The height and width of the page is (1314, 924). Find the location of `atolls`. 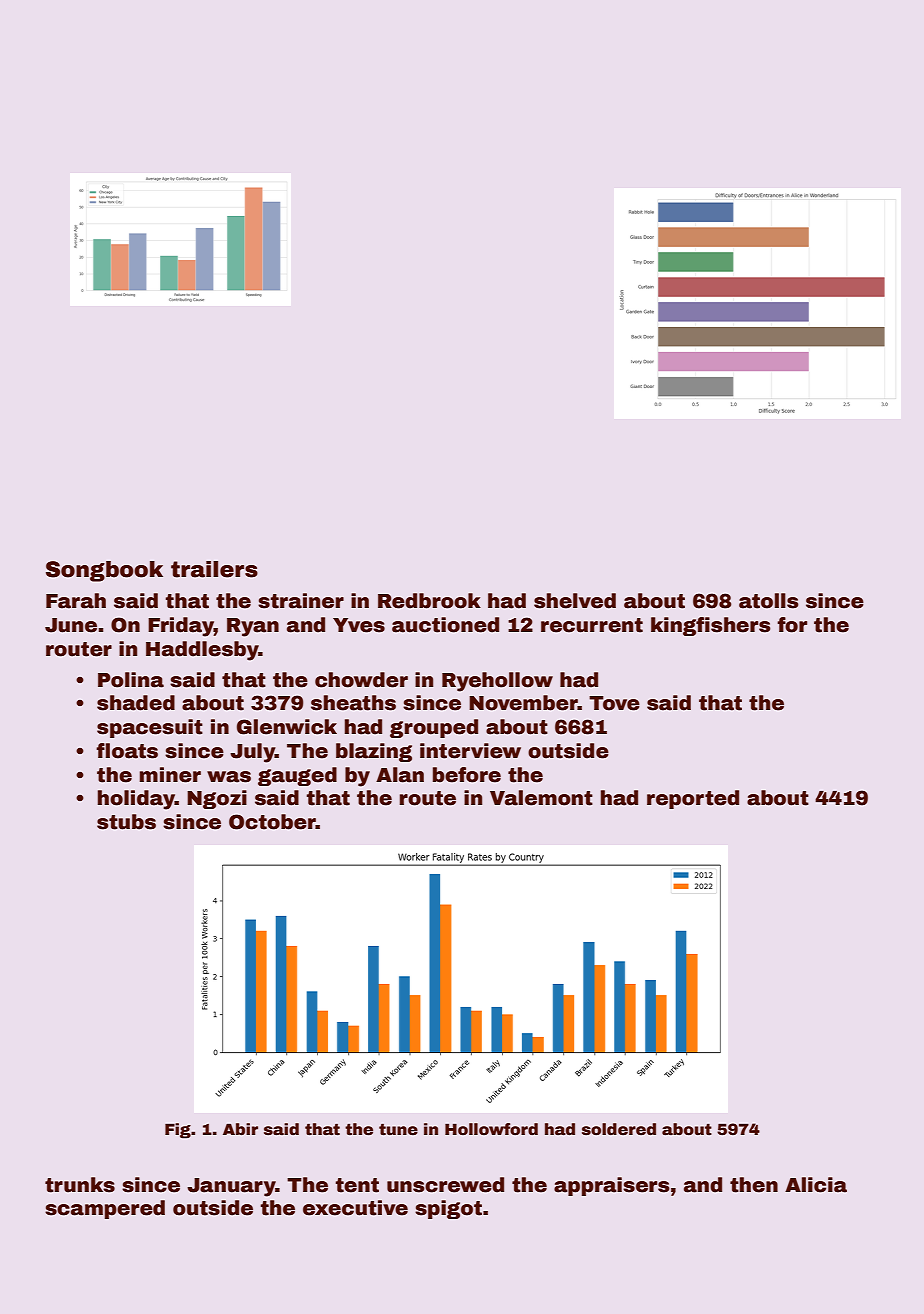

atolls is located at coordinates (768, 601).
